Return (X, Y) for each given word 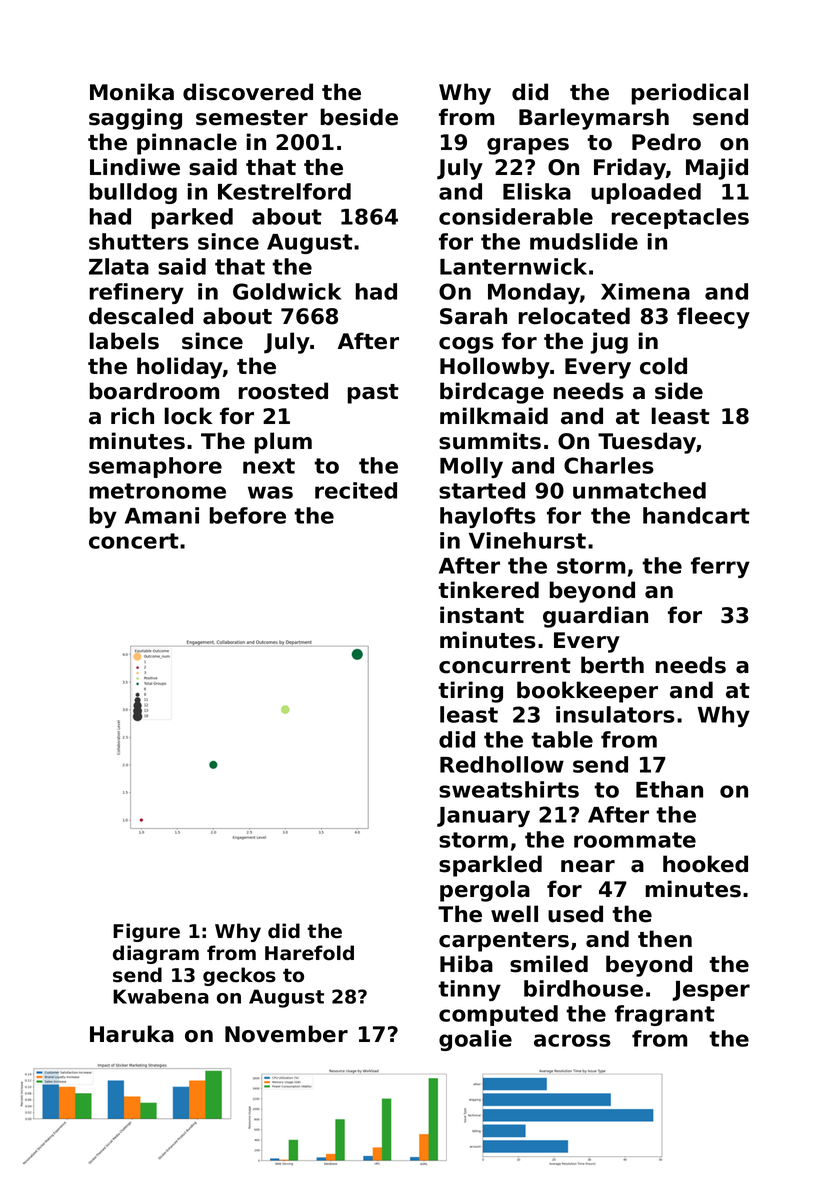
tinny (469, 990)
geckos (239, 976)
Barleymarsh (594, 119)
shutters (139, 241)
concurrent (505, 666)
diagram (156, 954)
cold (663, 366)
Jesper (711, 991)
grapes (528, 146)
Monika (132, 92)
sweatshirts (509, 789)
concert (134, 541)
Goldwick (287, 291)
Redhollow (502, 764)
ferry (720, 567)
